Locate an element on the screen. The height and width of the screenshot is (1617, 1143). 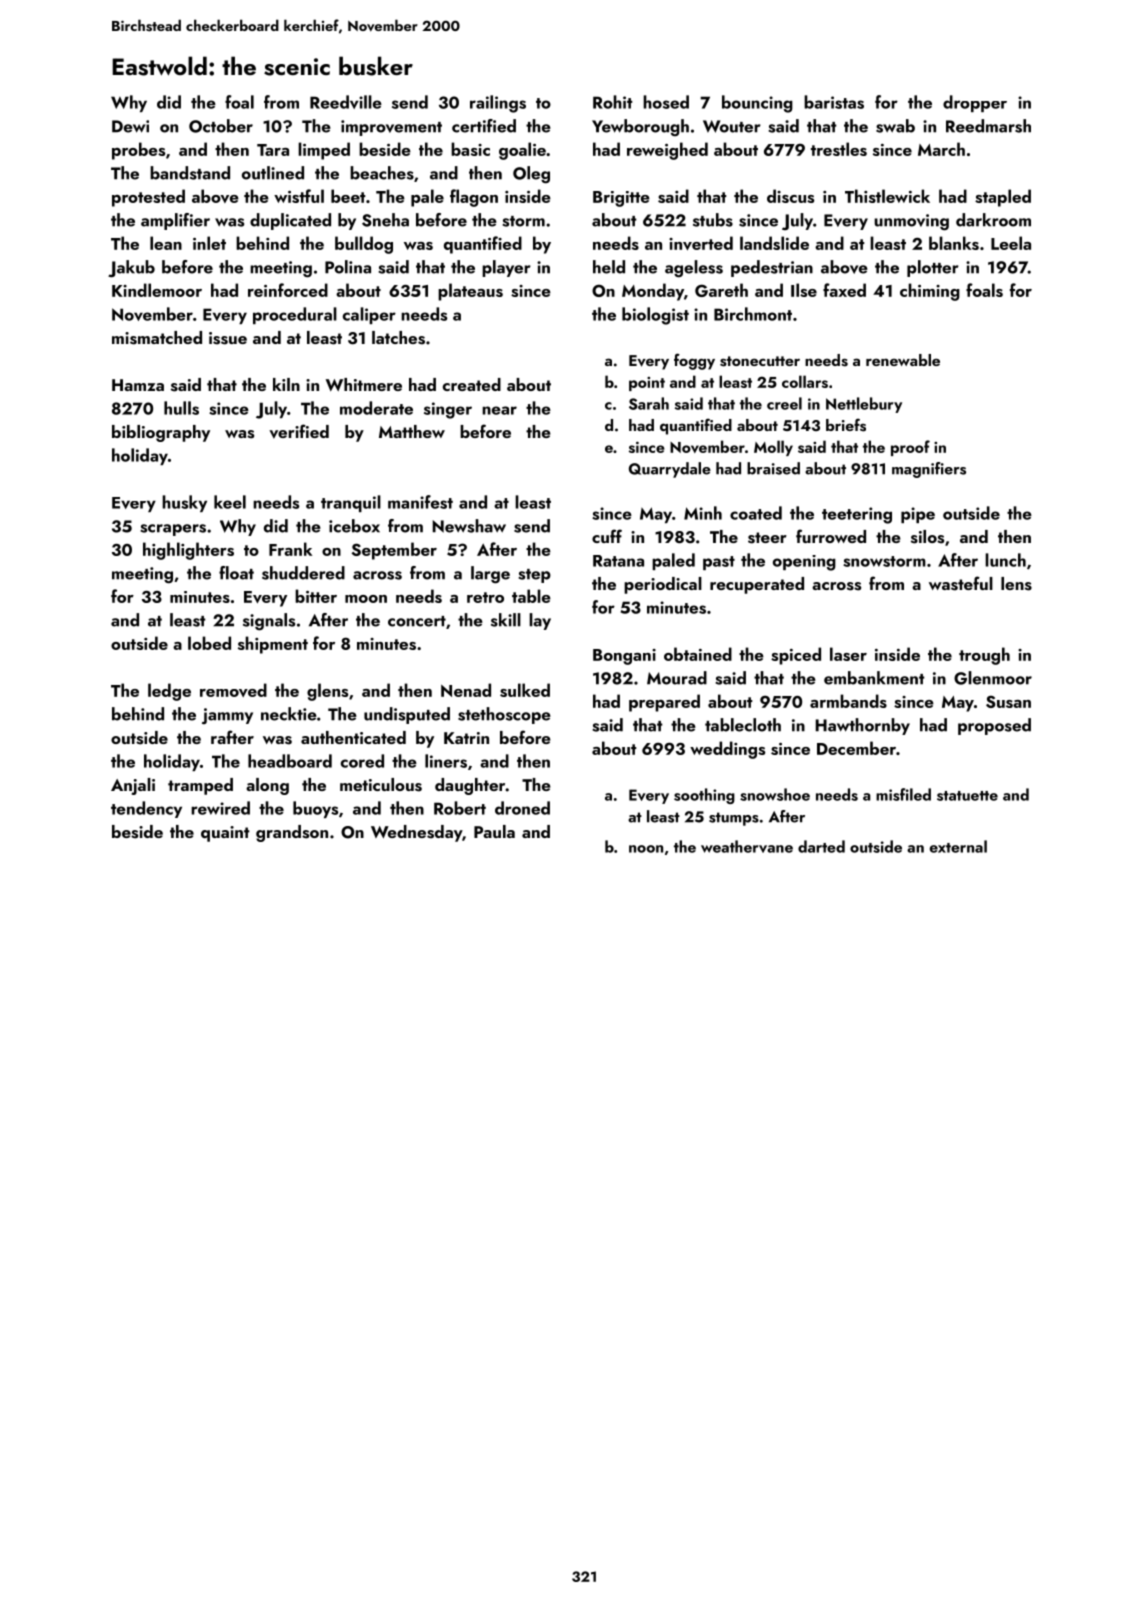
chiming is located at coordinates (930, 292).
